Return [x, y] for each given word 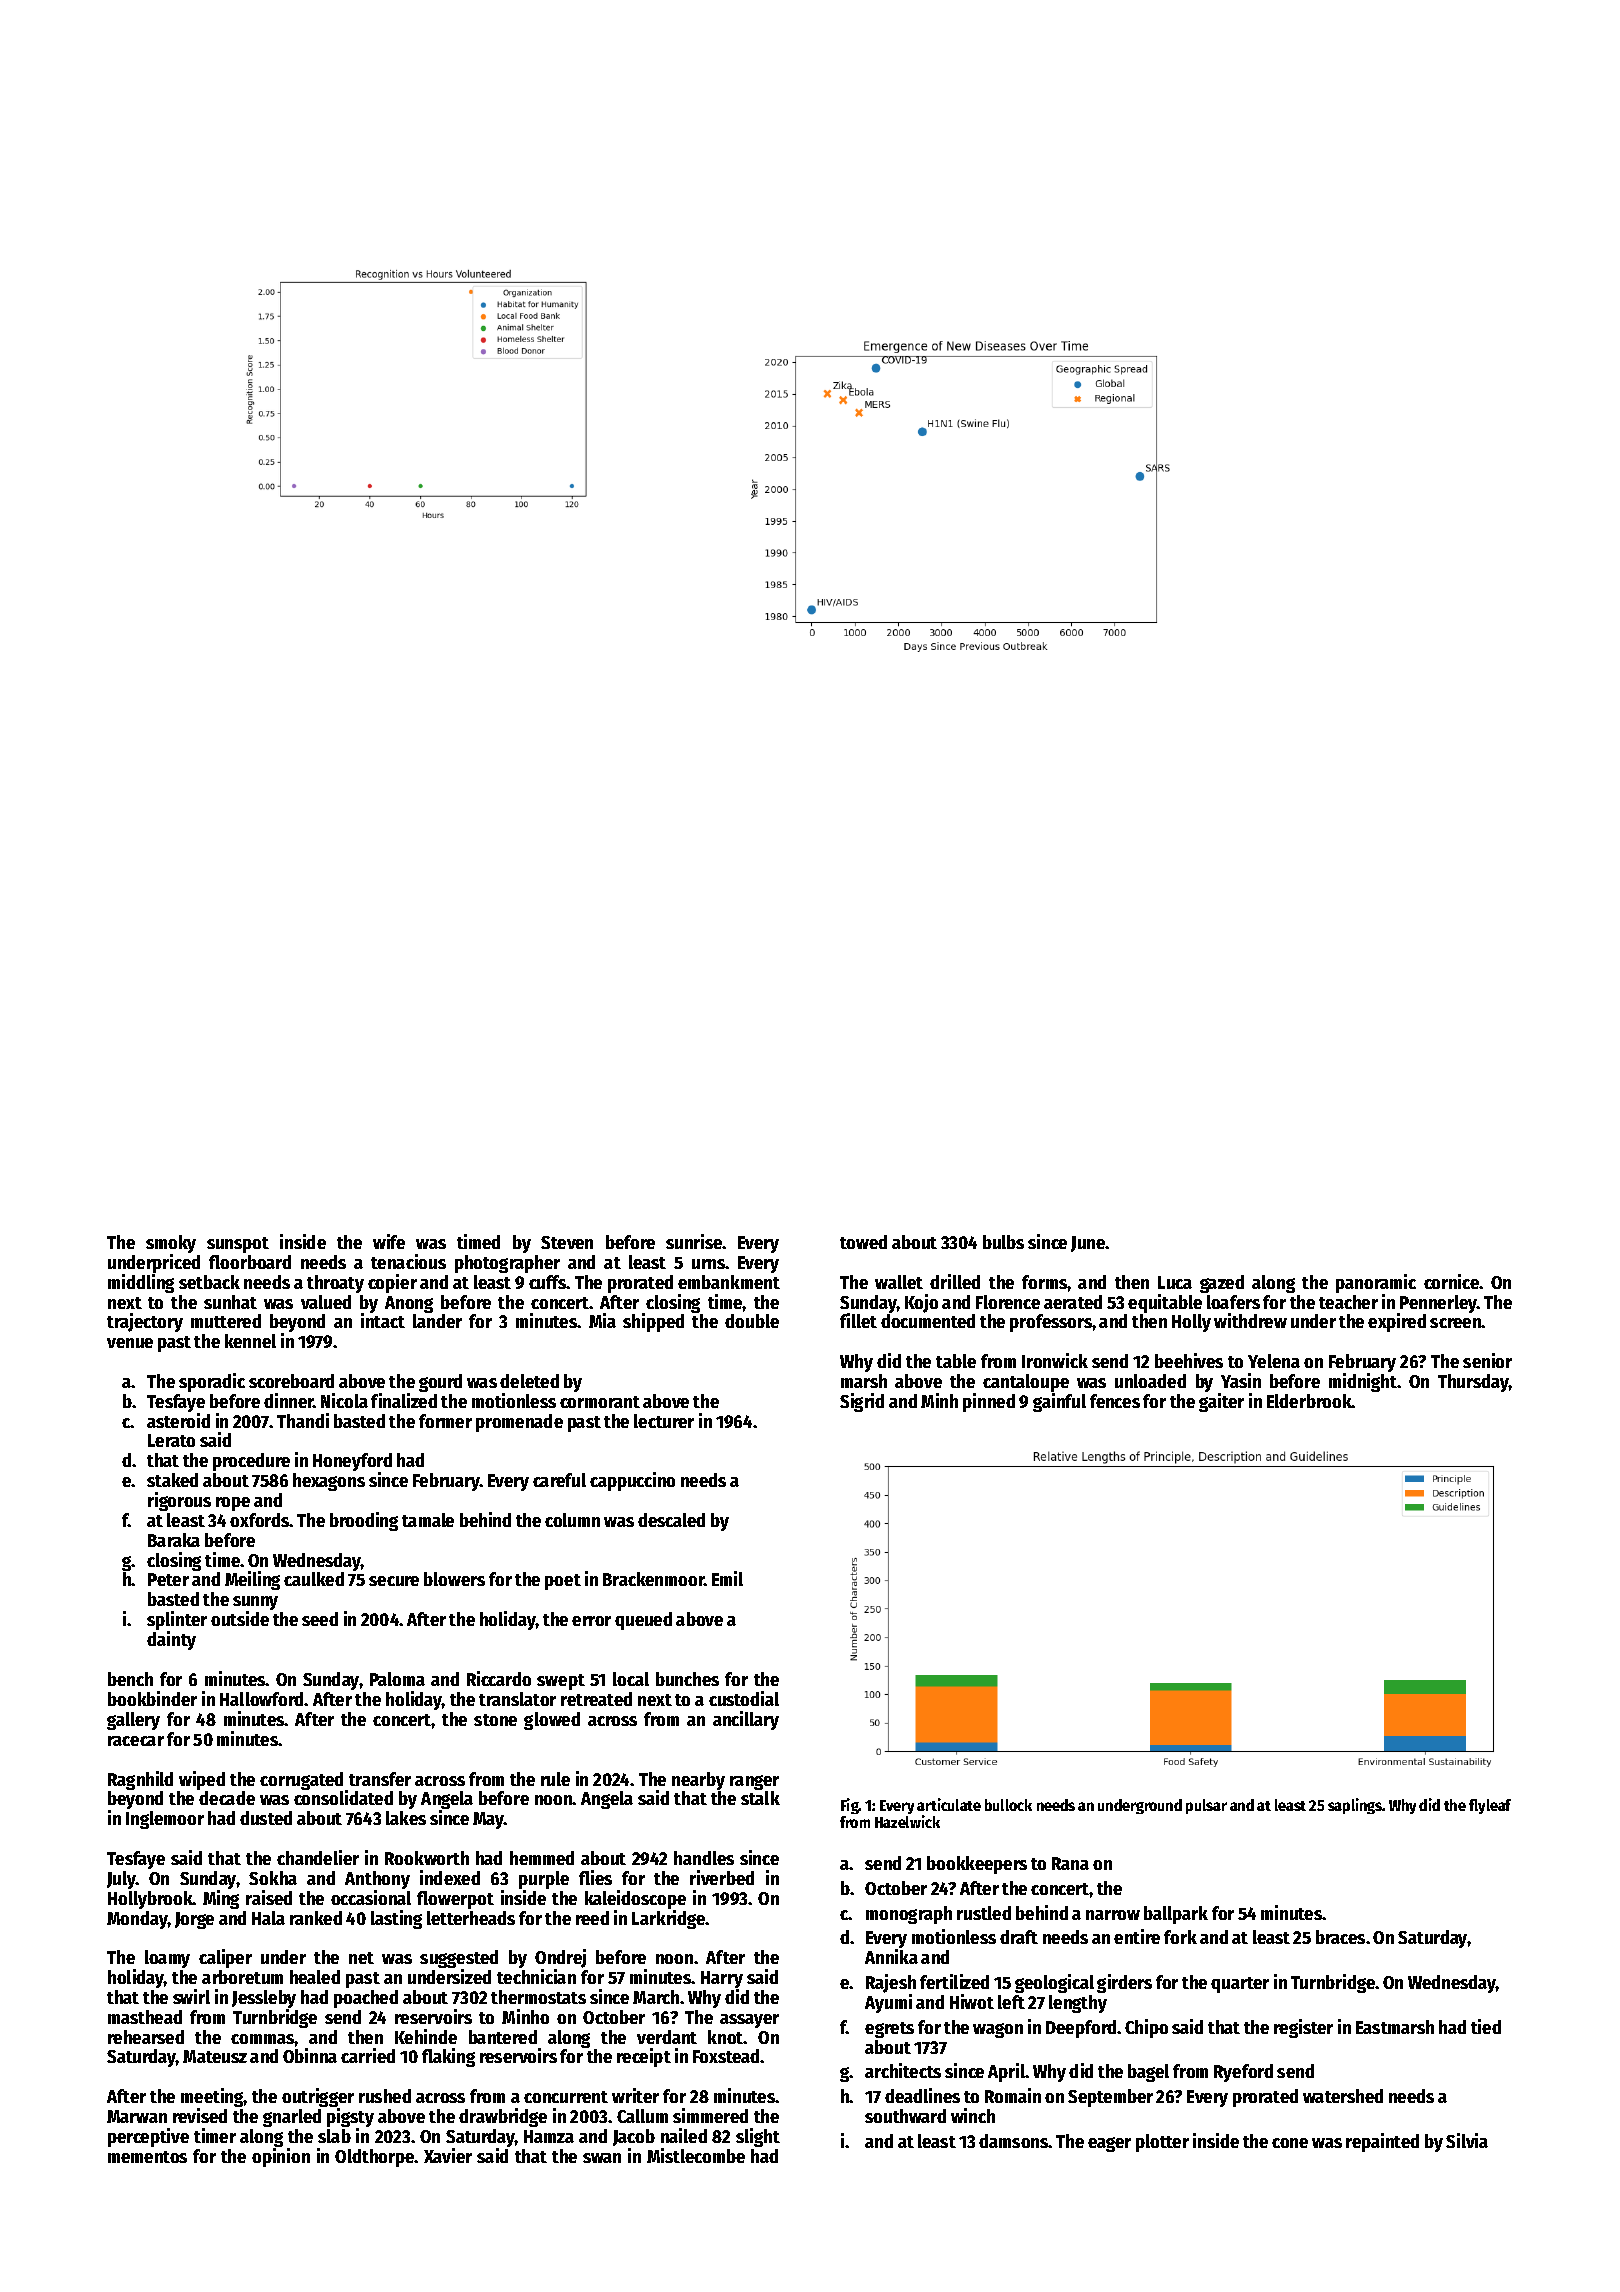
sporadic [212, 1382]
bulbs [1003, 1242]
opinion [281, 2157]
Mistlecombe [696, 2155]
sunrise [694, 1241]
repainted [1382, 2142]
